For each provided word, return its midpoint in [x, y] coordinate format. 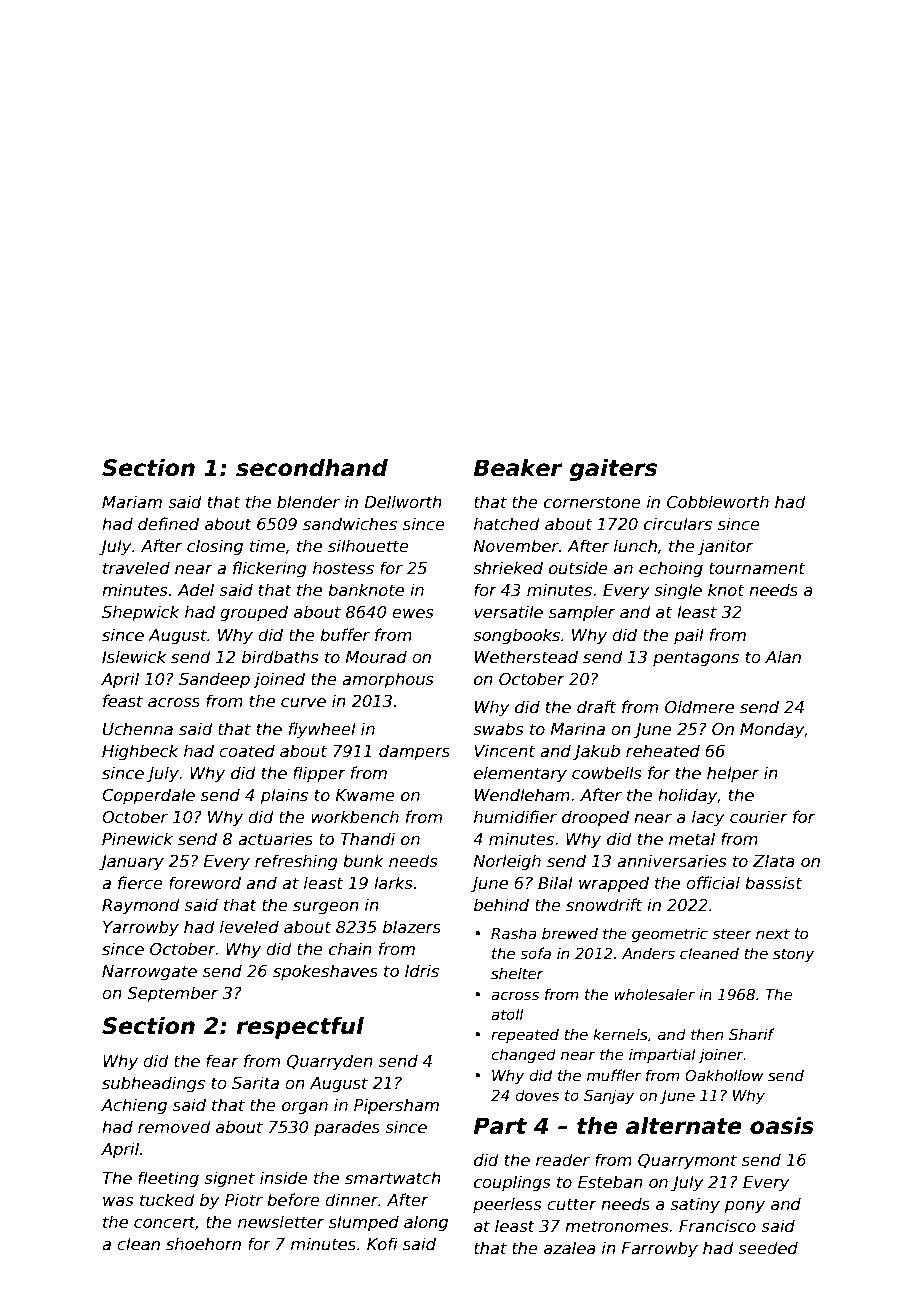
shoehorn [203, 1244]
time [267, 546]
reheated [663, 751]
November [516, 546]
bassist [773, 883]
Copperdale [148, 796]
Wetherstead [526, 657]
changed [523, 1055]
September [172, 994]
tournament [757, 568]
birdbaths [280, 657]
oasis [782, 1126]
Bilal [555, 882]
